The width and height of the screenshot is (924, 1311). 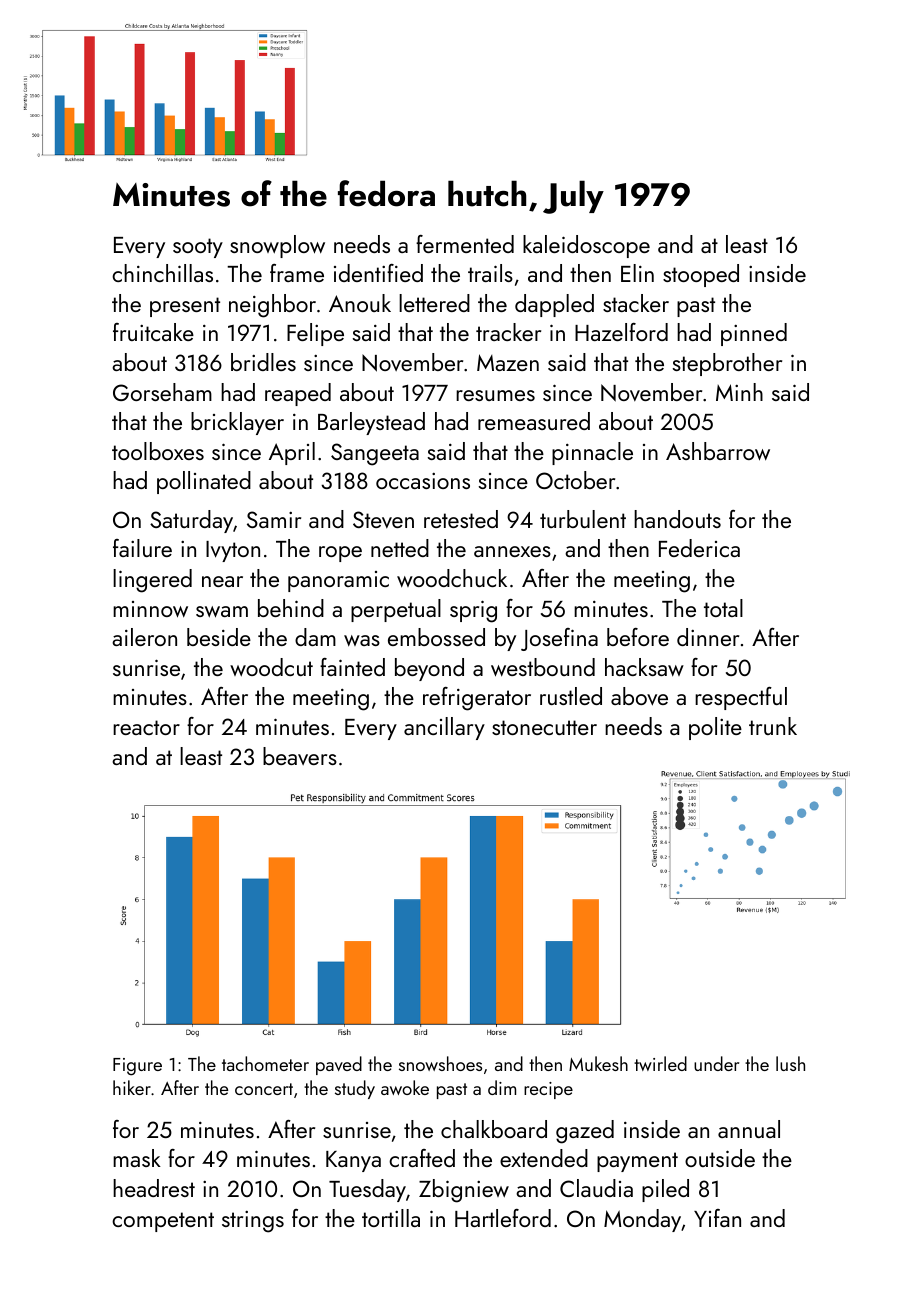 I want to click on stooped, so click(x=701, y=275).
